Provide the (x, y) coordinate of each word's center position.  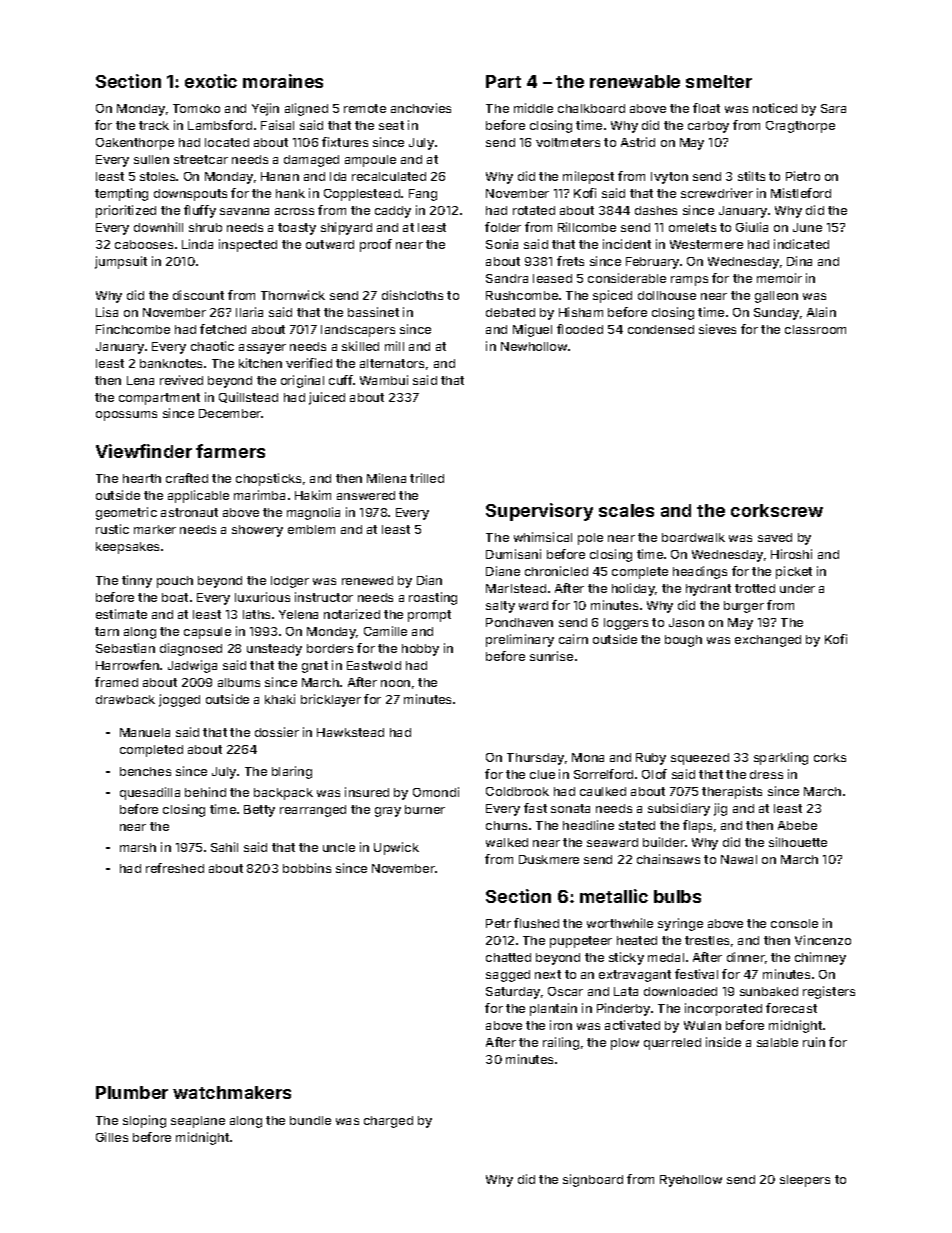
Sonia (502, 244)
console (794, 923)
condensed (661, 329)
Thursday (535, 759)
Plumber (132, 1092)
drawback (125, 699)
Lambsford (220, 125)
